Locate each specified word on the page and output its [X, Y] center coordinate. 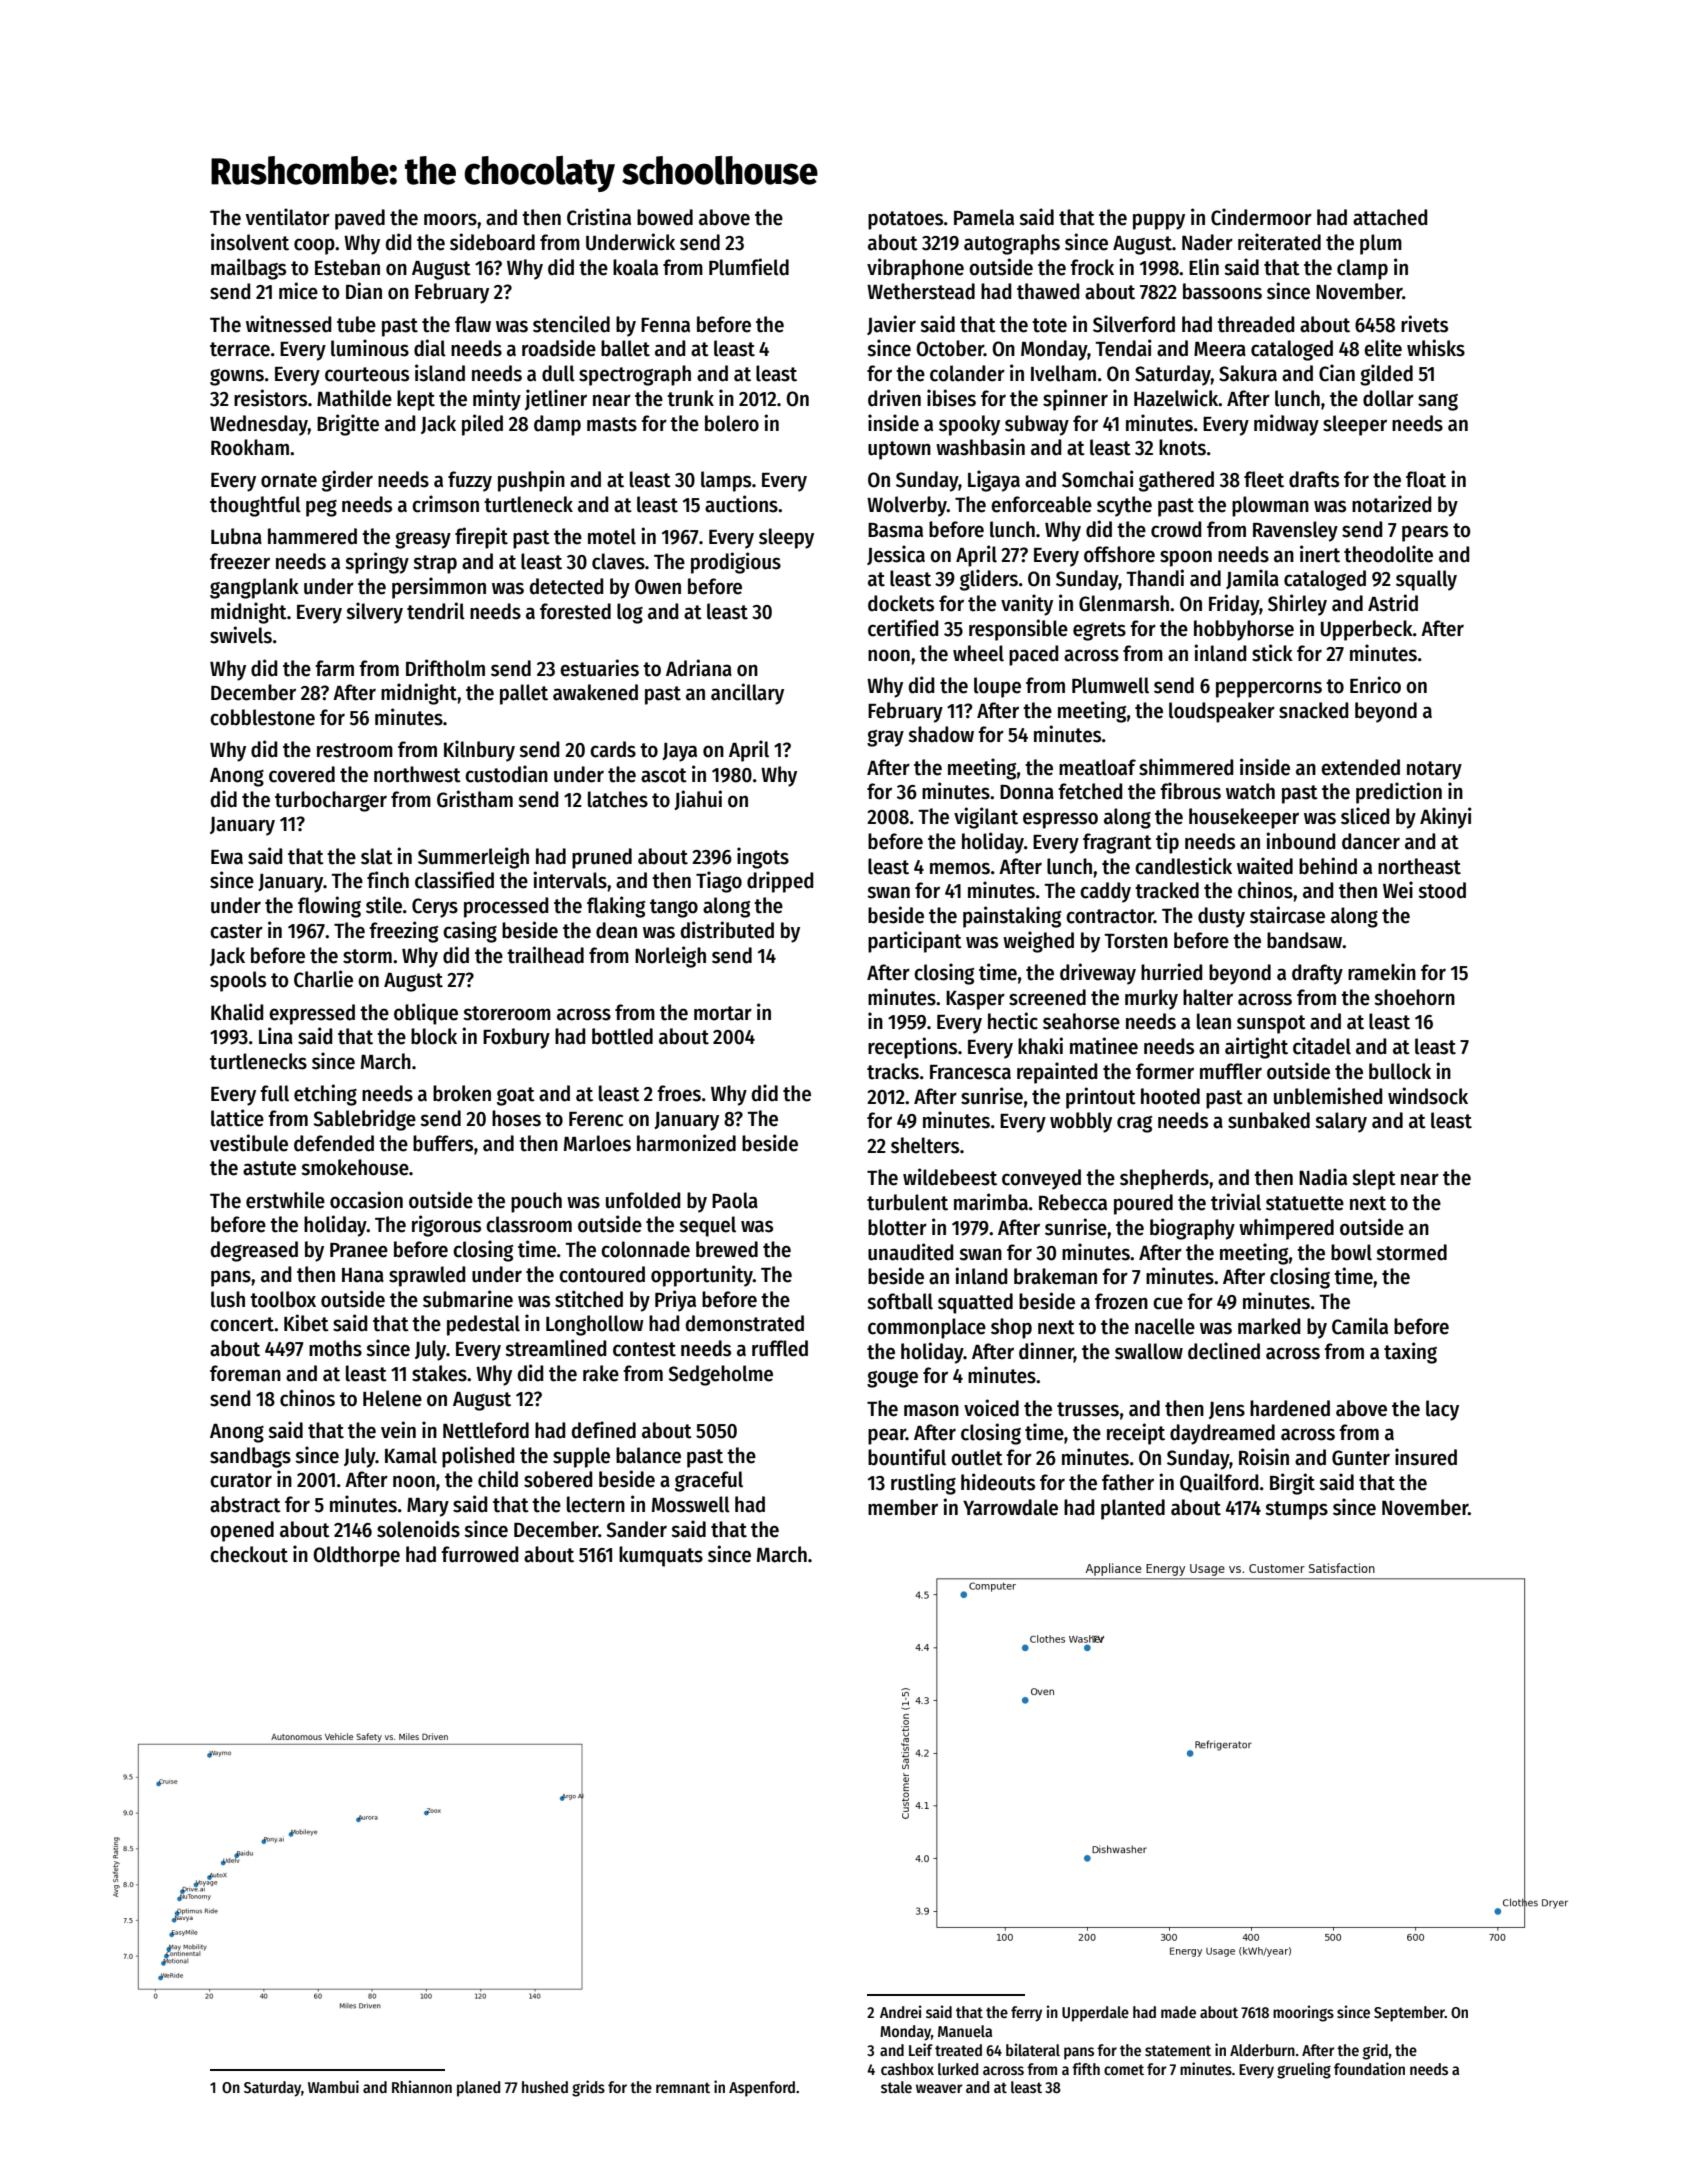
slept [1374, 1179]
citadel [1322, 1046]
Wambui [333, 2086]
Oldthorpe [356, 1556]
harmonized [686, 1143]
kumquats [661, 1556]
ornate [289, 480]
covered [302, 774]
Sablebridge [364, 1120]
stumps [1296, 1510]
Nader [1207, 242]
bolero [732, 423]
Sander [636, 1529]
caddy [1105, 892]
